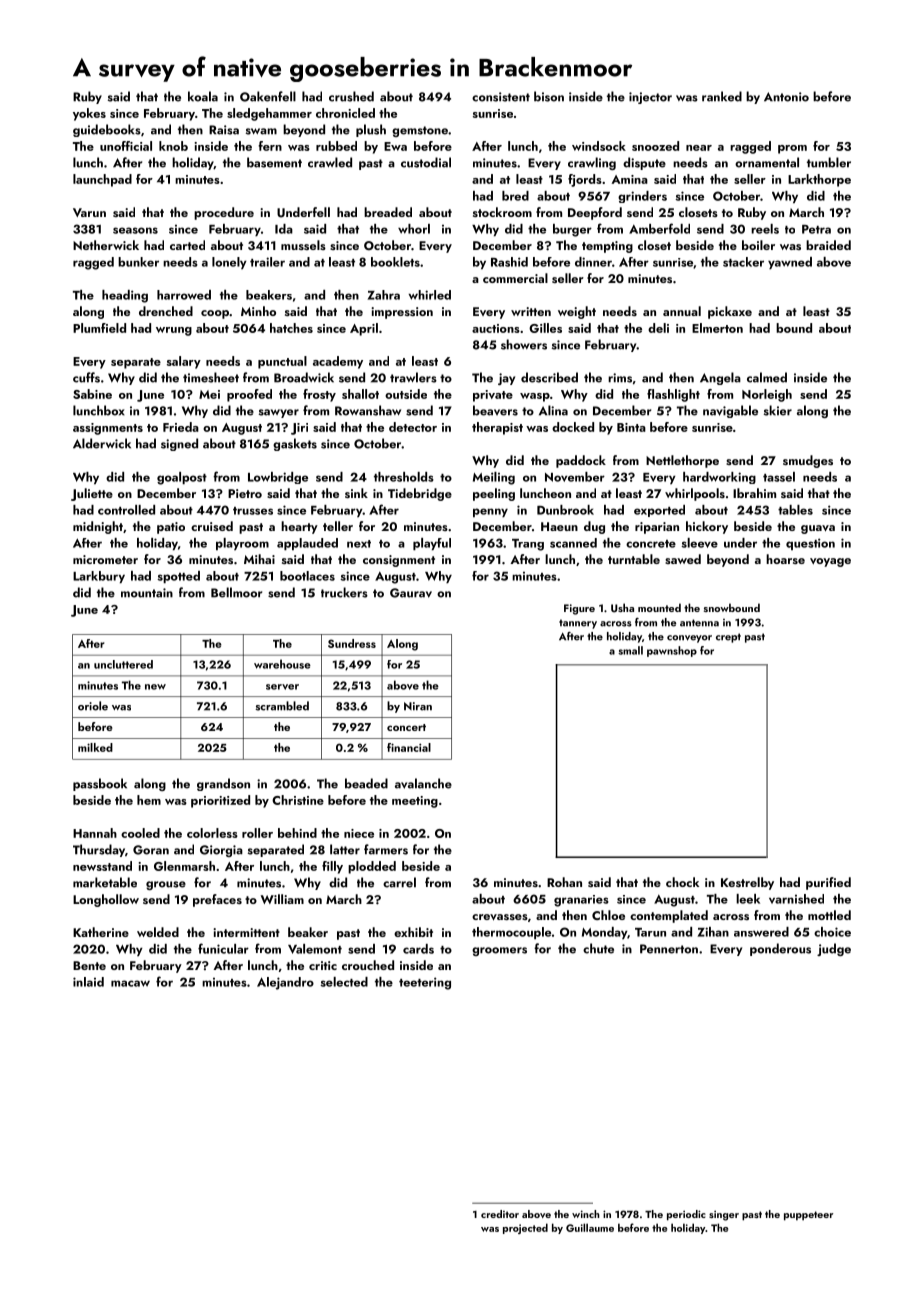 This image has height=1308, width=924. What do you see at coordinates (509, 262) in the image?
I see `Rashid` at bounding box center [509, 262].
